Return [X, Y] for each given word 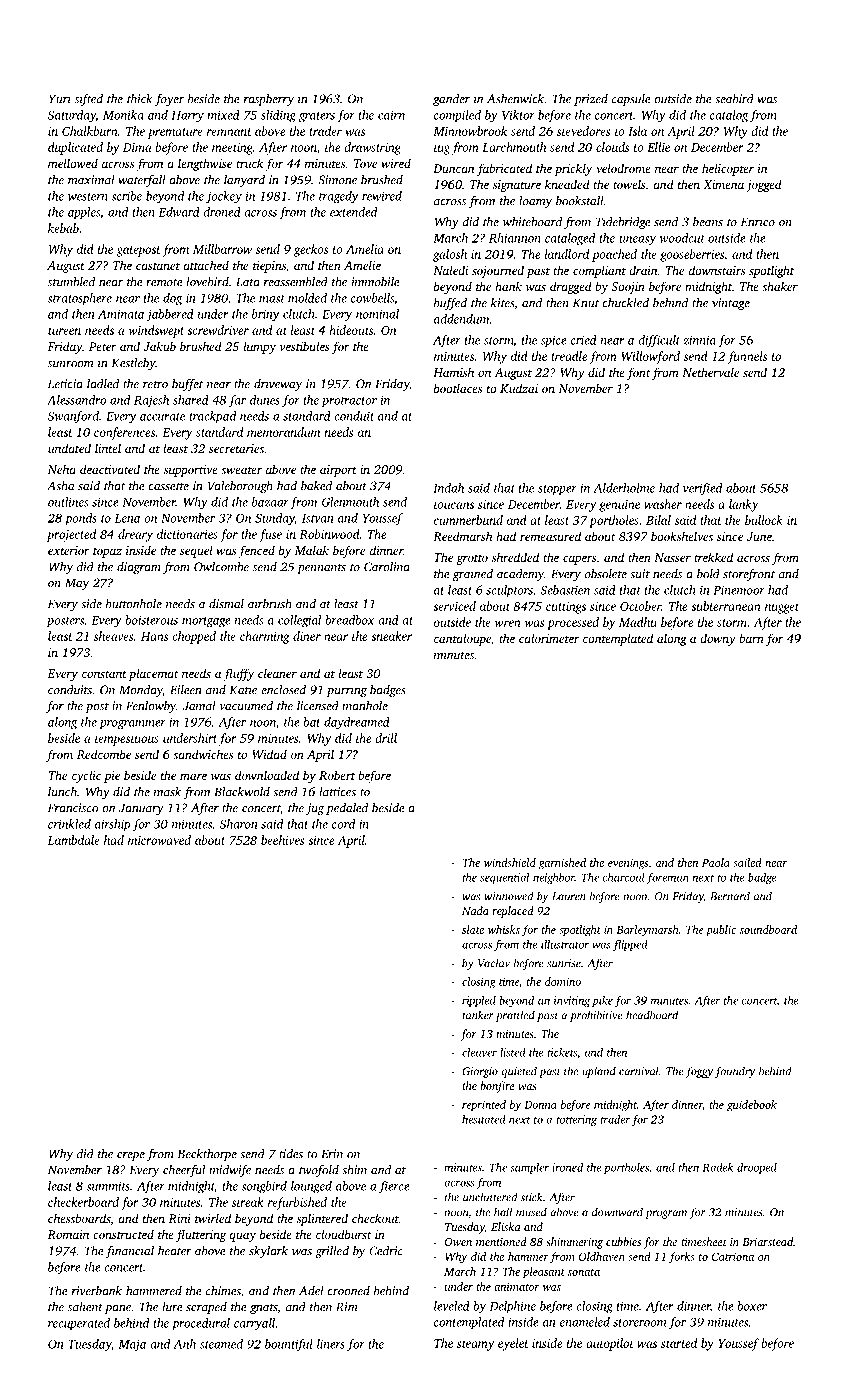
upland [599, 1072]
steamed [221, 1344]
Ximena [723, 184]
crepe [131, 1156]
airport [338, 471]
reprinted [484, 1106]
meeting [232, 149]
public [721, 931]
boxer [752, 1306]
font [639, 373]
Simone [337, 180]
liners [331, 1344]
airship [112, 825]
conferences [124, 433]
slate [473, 929]
